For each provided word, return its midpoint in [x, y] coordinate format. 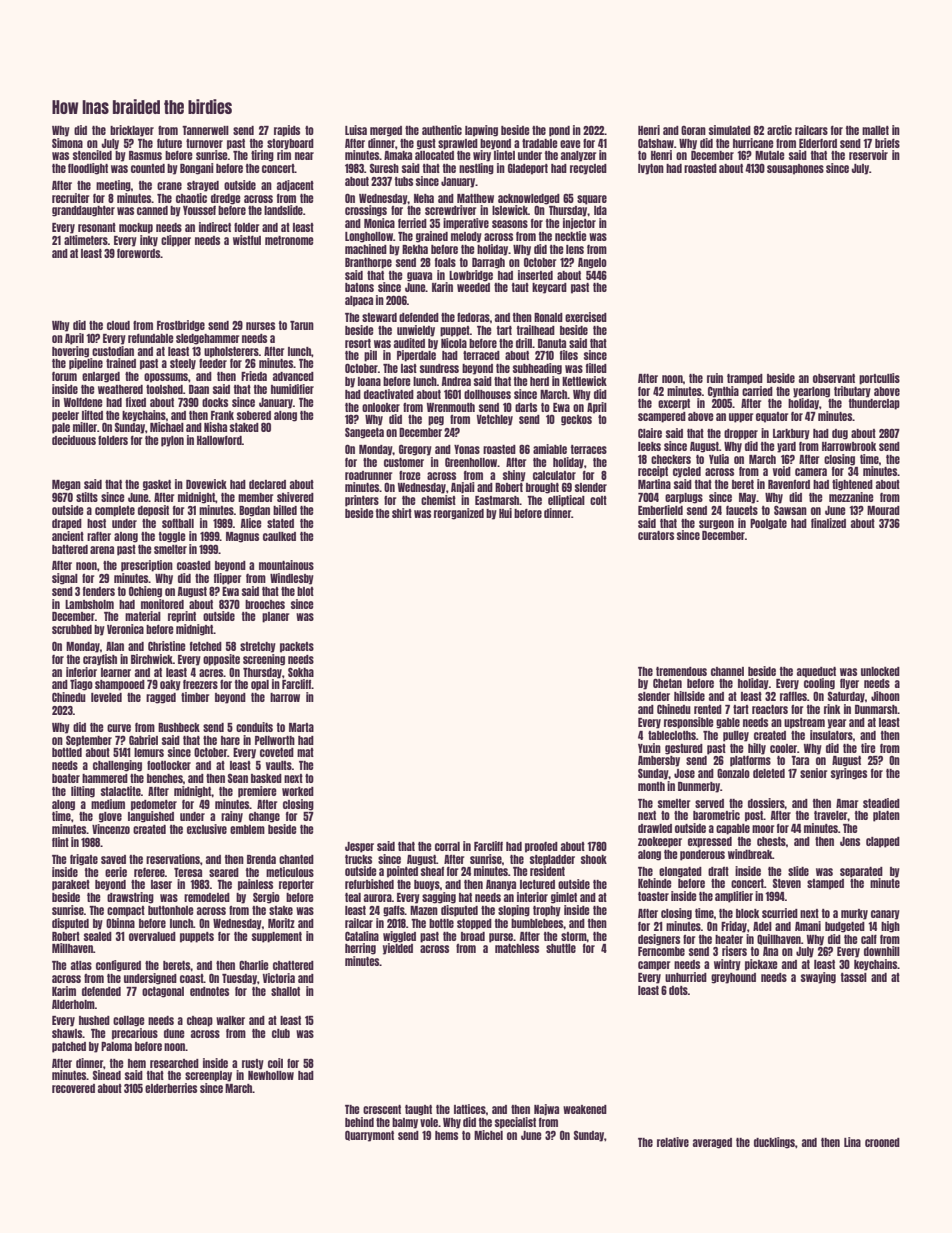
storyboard [290, 144]
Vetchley [495, 420]
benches [165, 778]
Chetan [667, 683]
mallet [875, 130]
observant [834, 378]
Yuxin [649, 748]
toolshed [164, 389]
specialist [515, 1123]
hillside [689, 696]
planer [275, 617]
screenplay [208, 1076]
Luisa [356, 130]
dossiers [766, 803]
